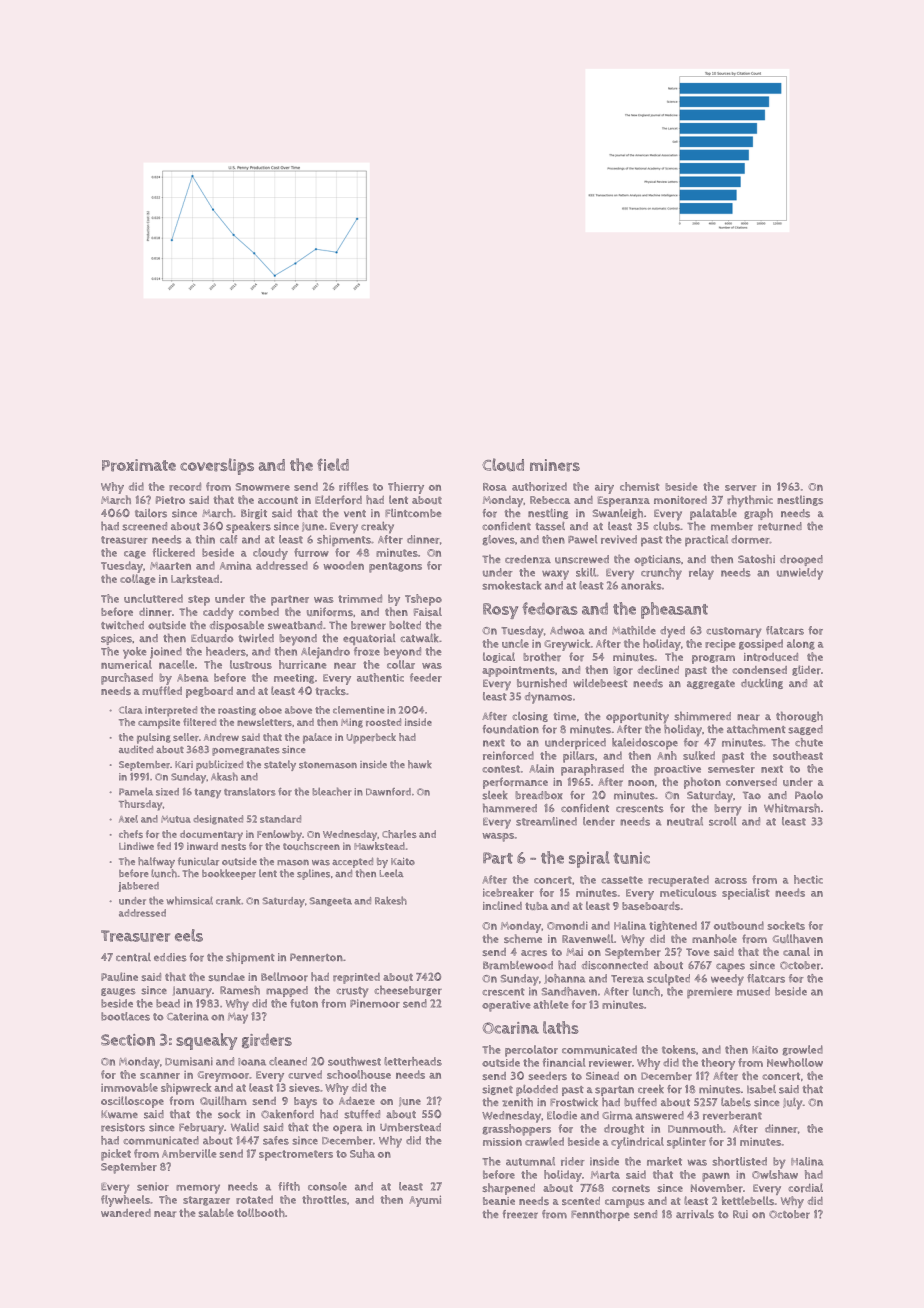 This page has width=924, height=1308. I want to click on smokestack, so click(512, 585).
